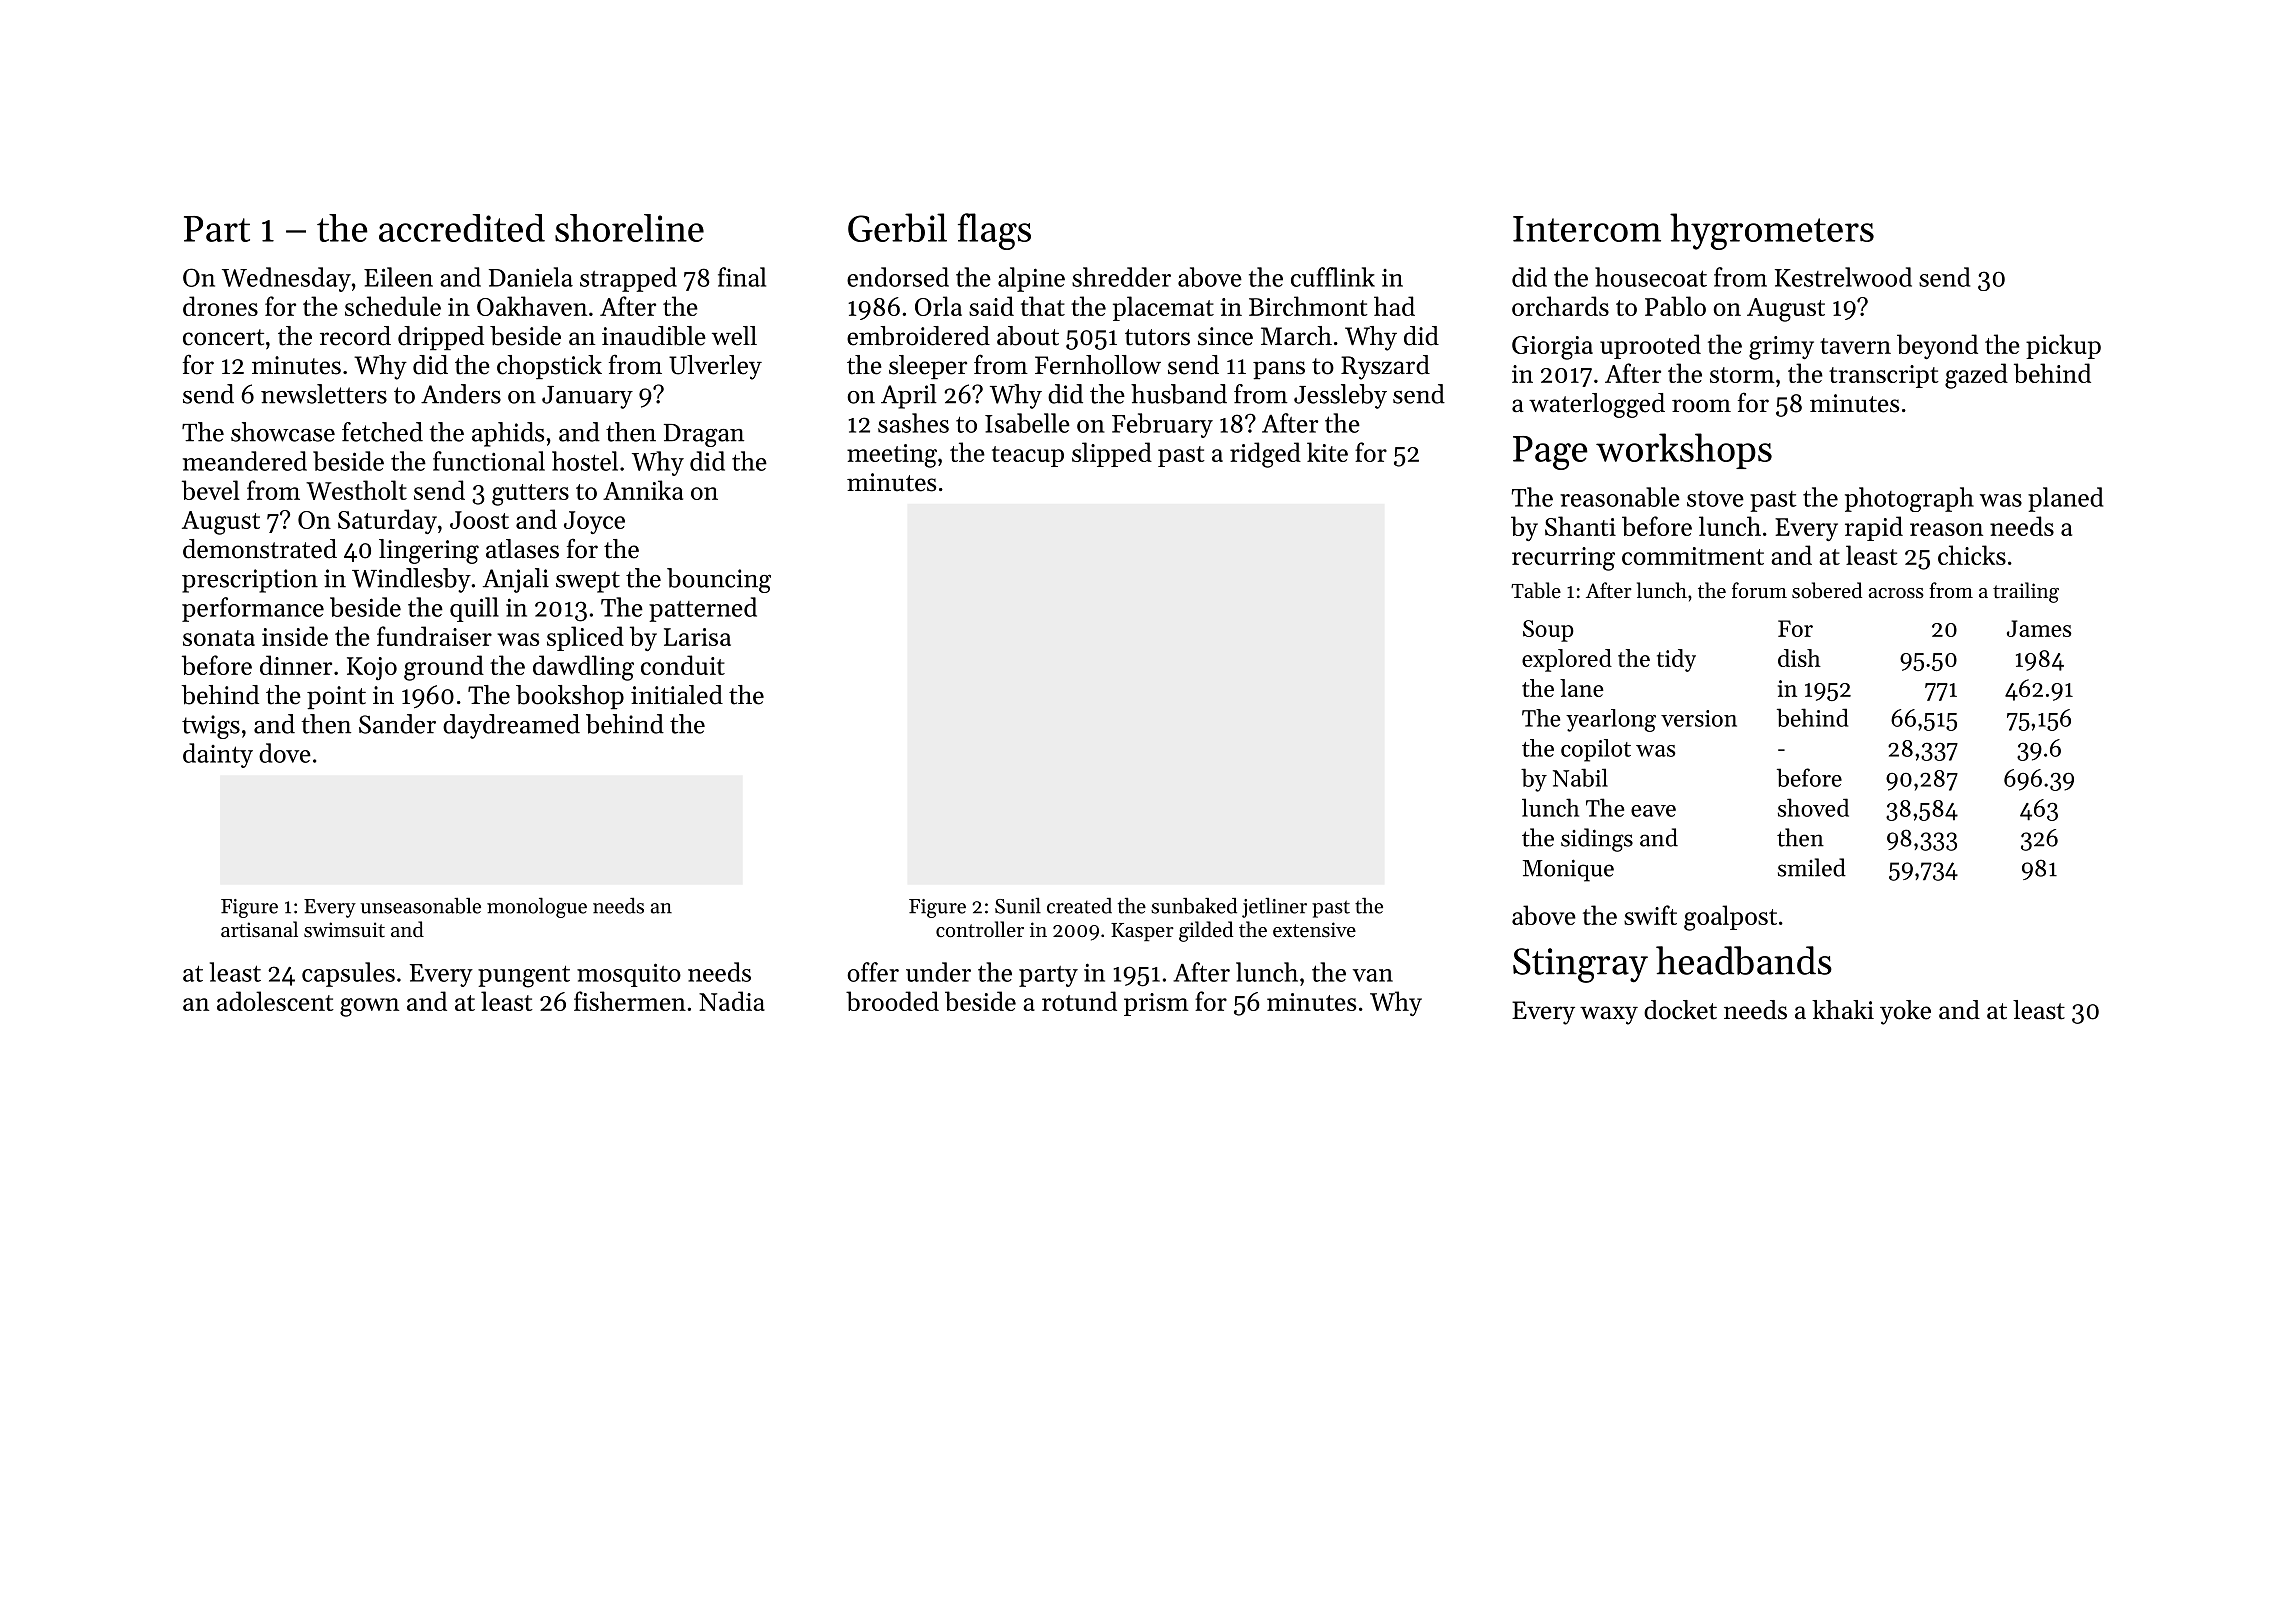 This screenshot has height=1620, width=2292. I want to click on rotund, so click(1079, 1001).
